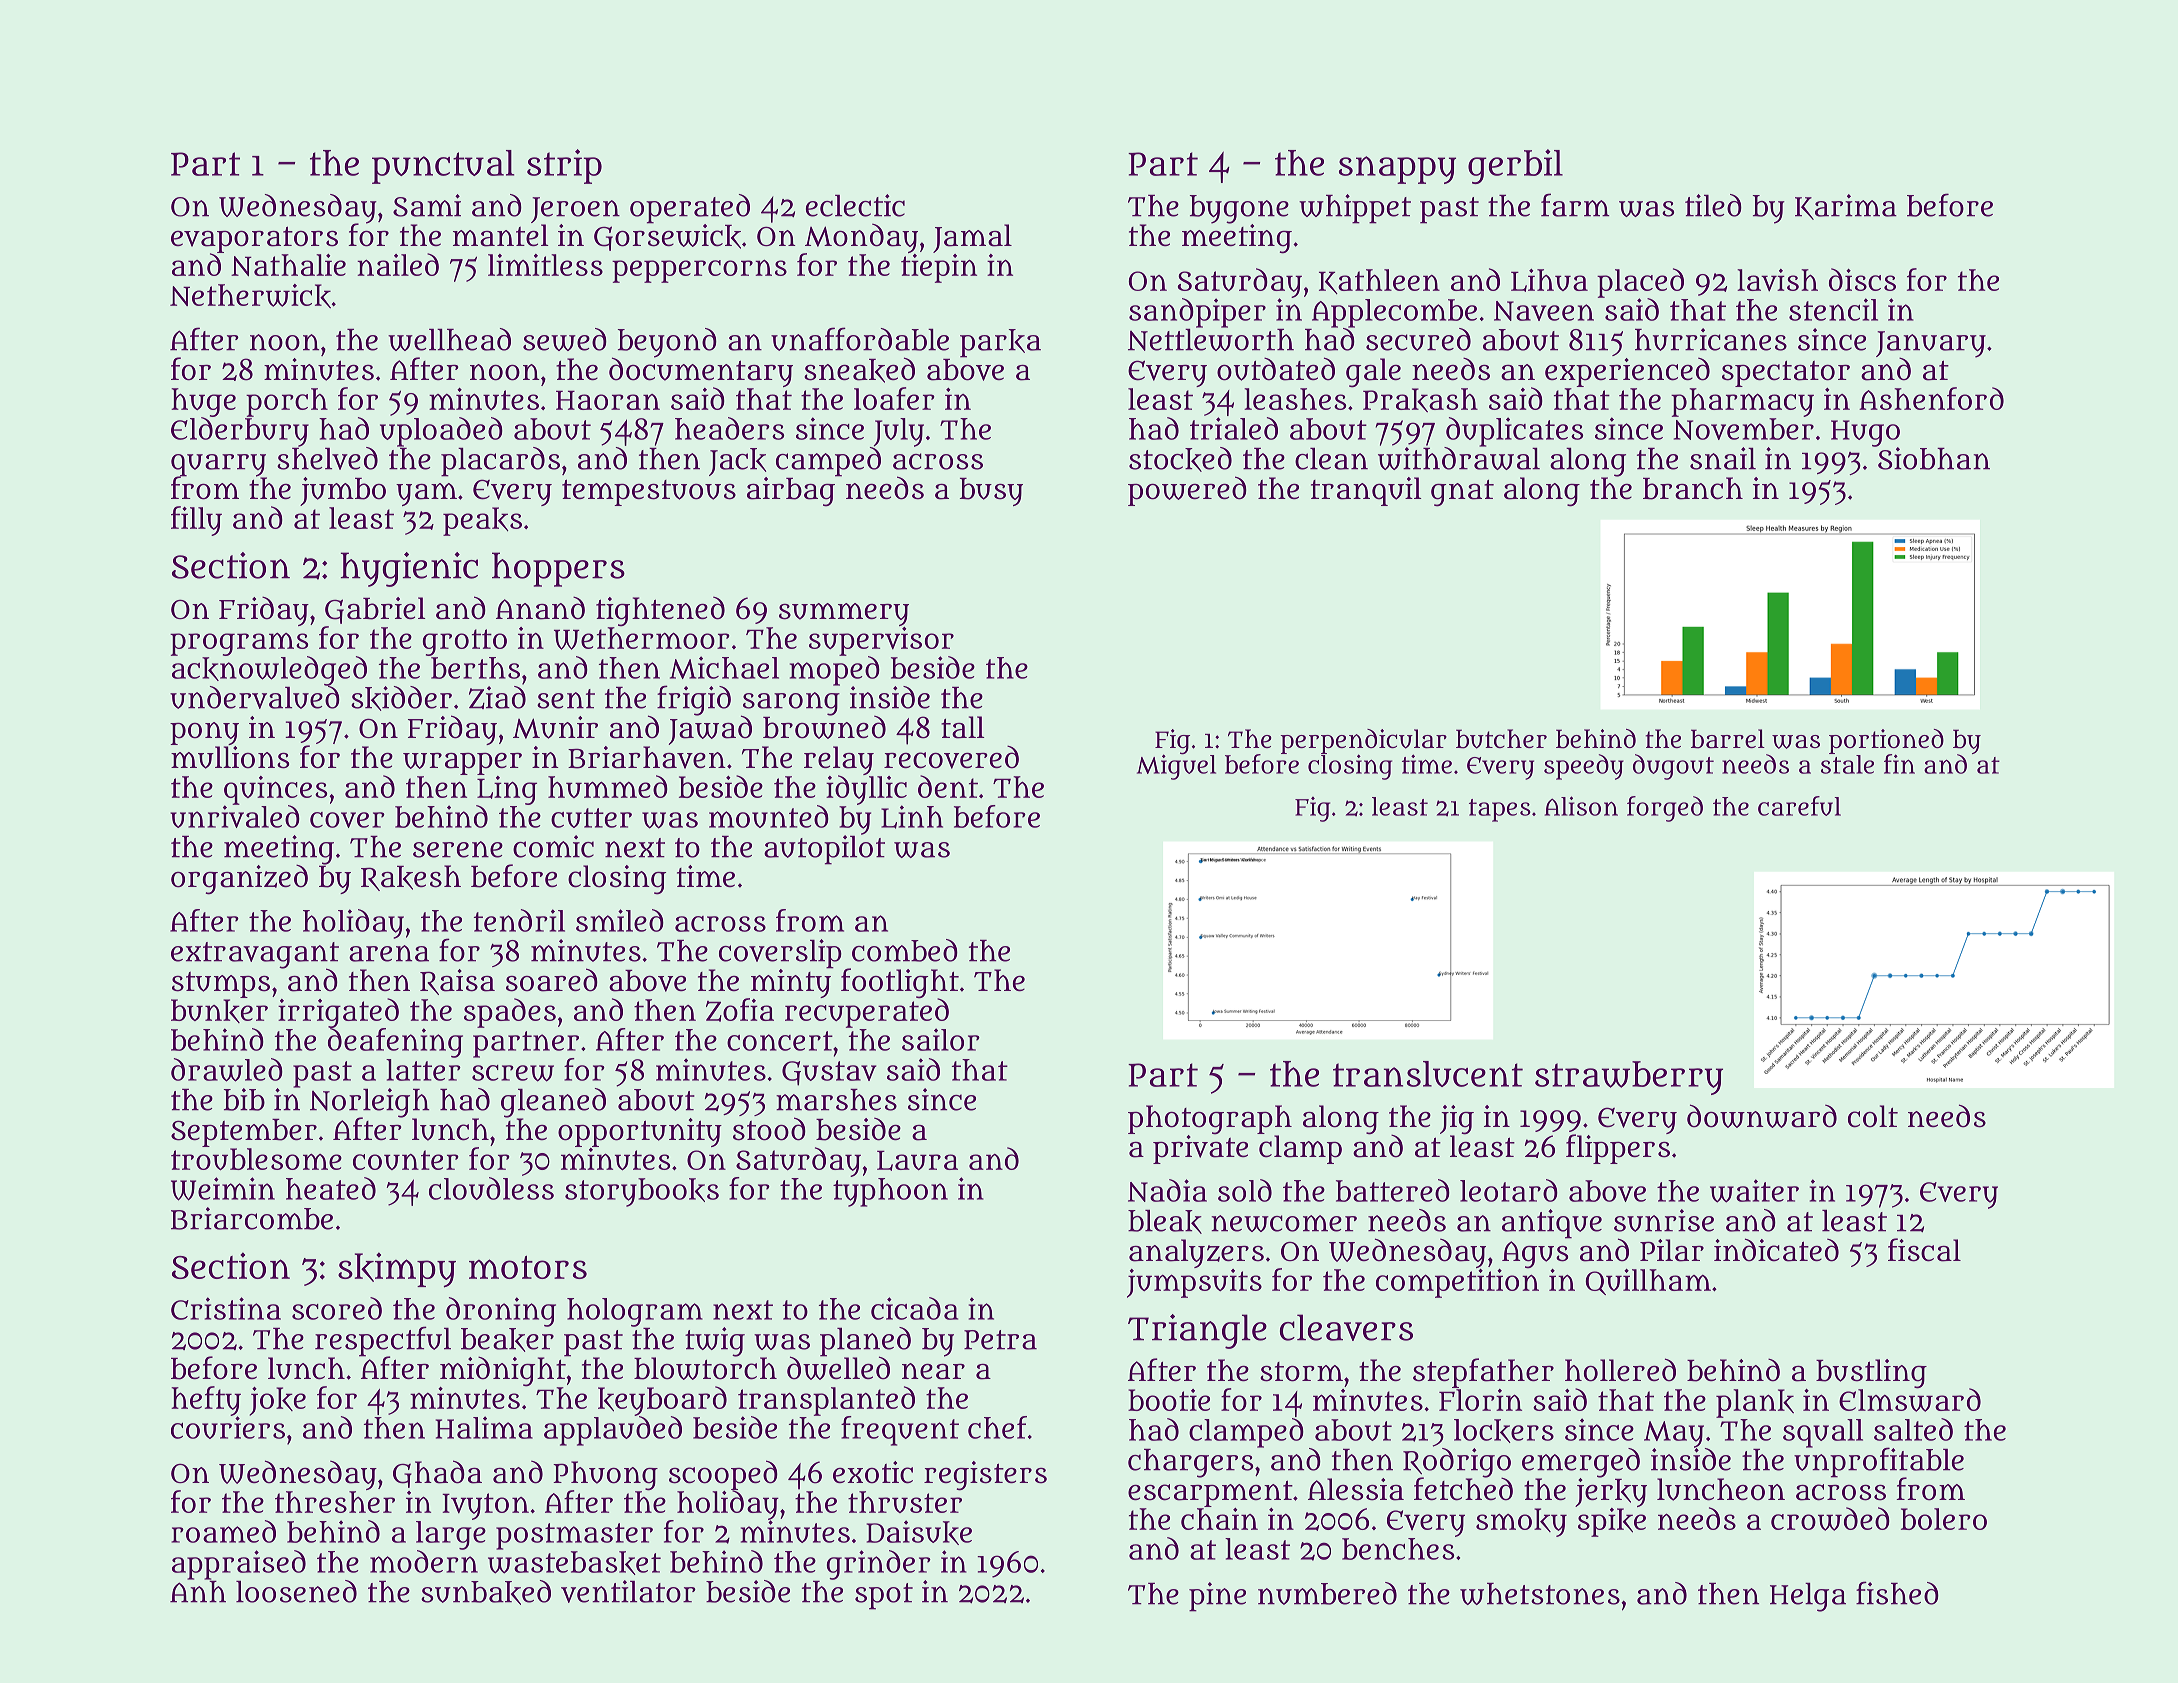 This page has width=2178, height=1683. What do you see at coordinates (239, 880) in the page?
I see `organized` at bounding box center [239, 880].
